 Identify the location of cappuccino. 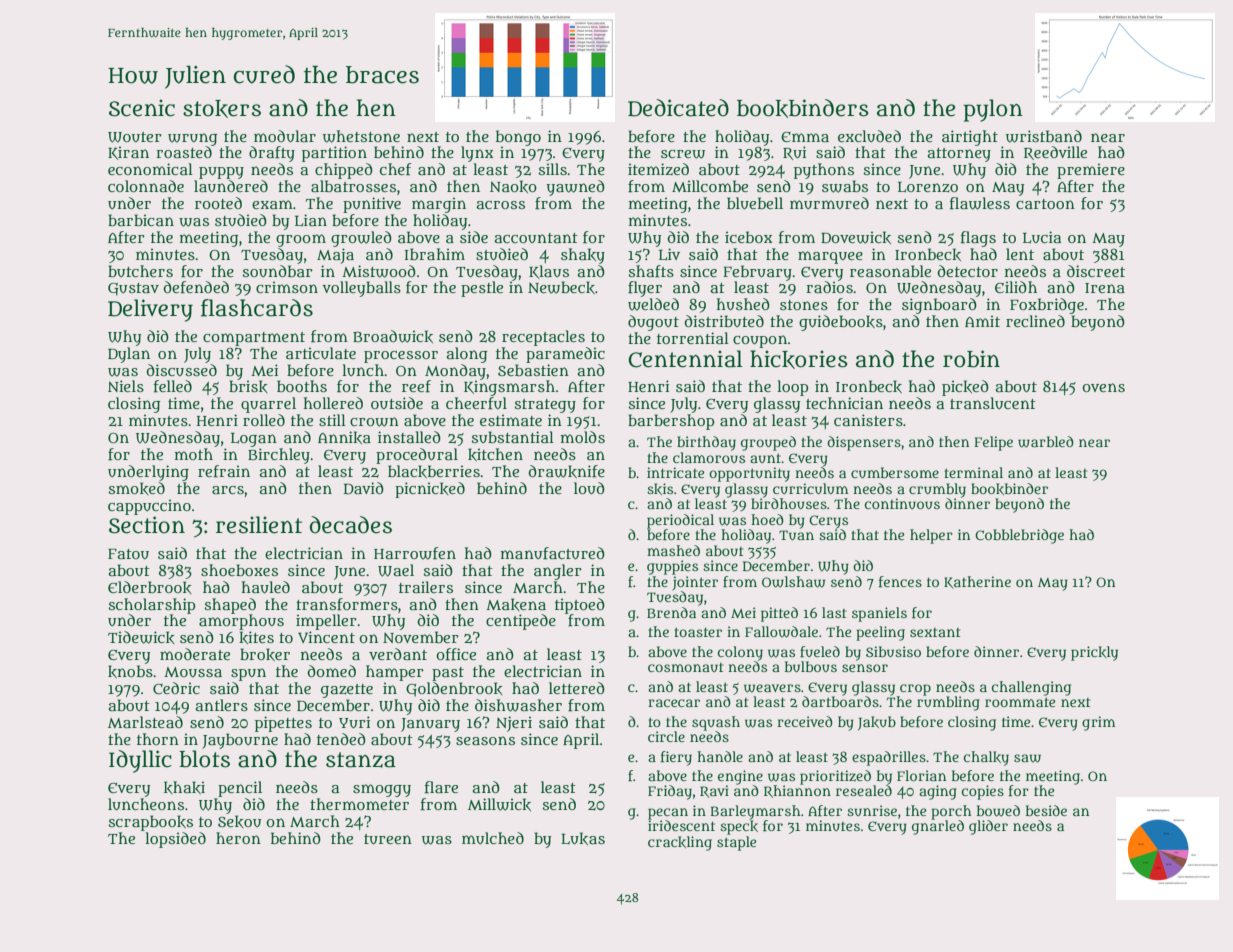
(149, 507).
